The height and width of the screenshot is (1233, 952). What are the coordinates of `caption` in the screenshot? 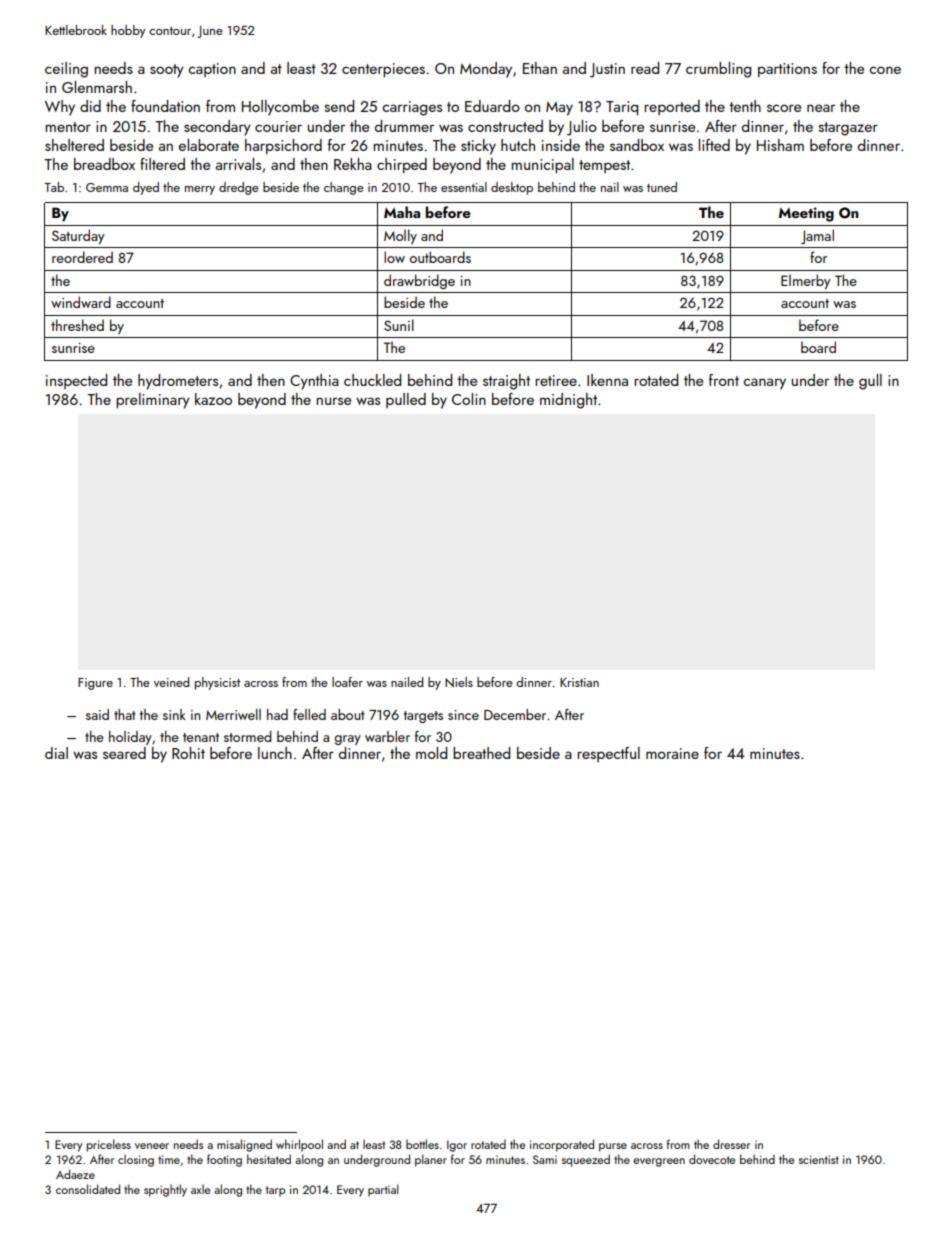 It's located at (212, 70).
